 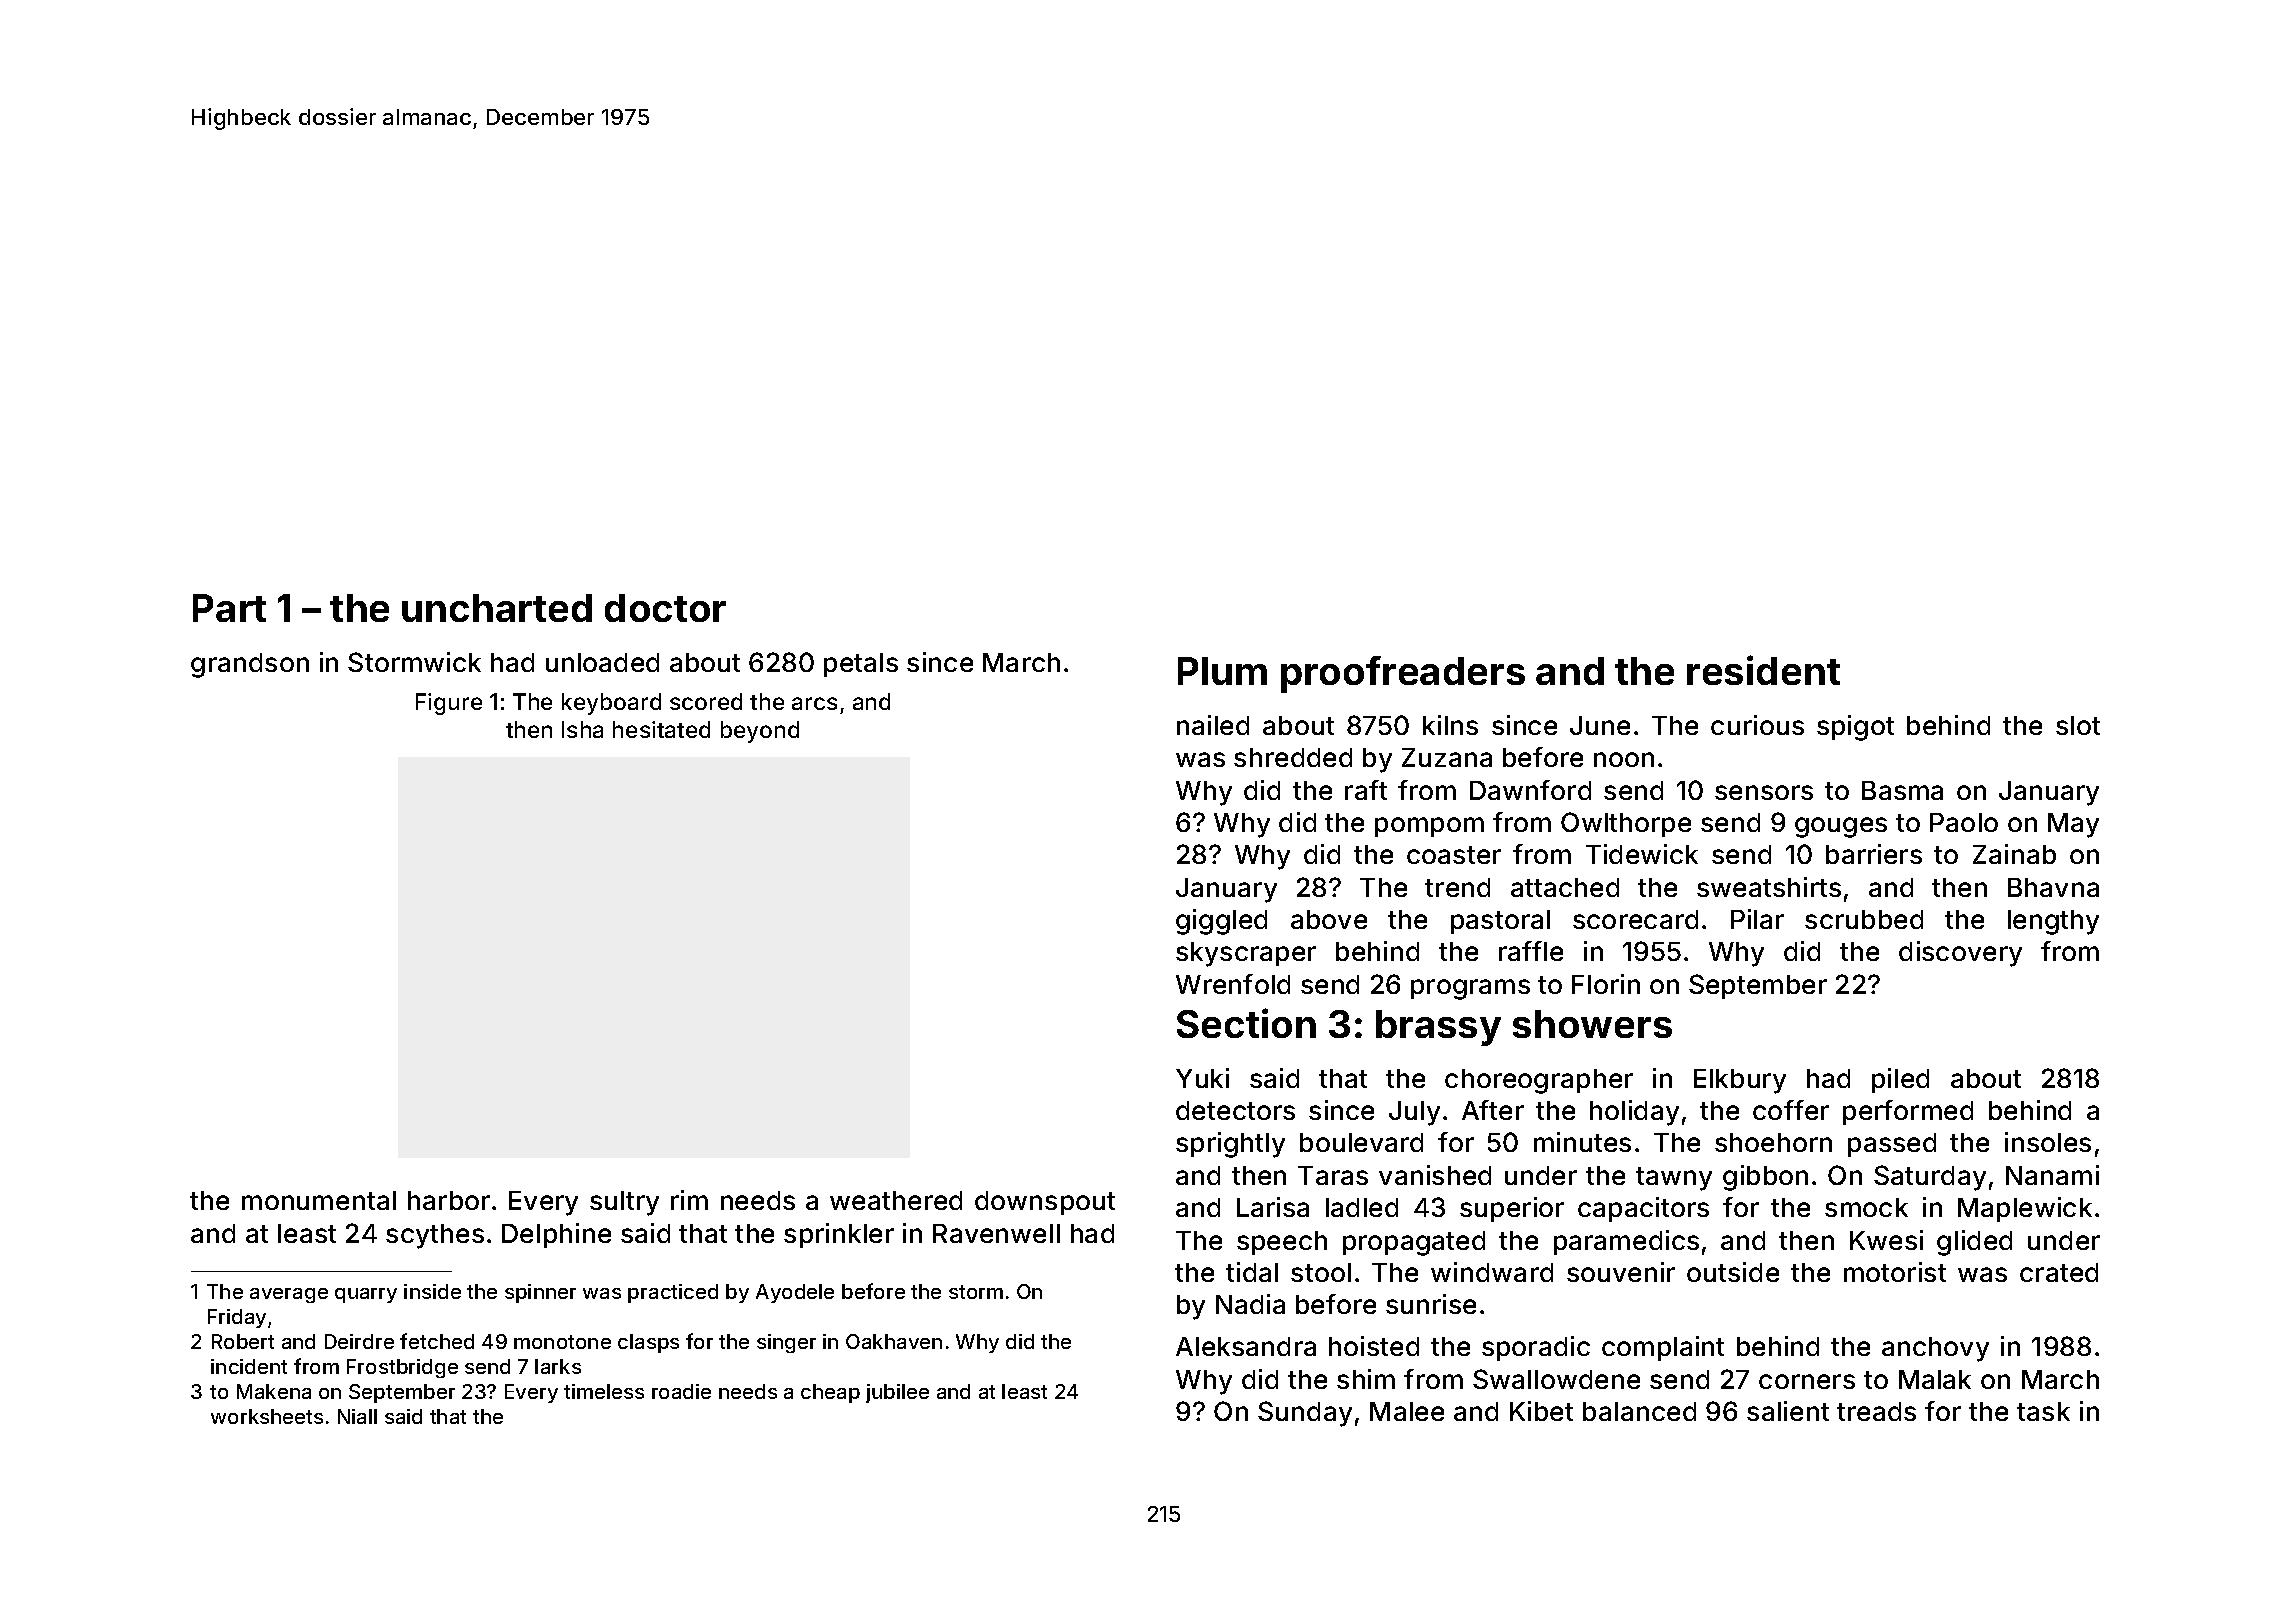 What do you see at coordinates (839, 1235) in the screenshot?
I see `sprinkler` at bounding box center [839, 1235].
